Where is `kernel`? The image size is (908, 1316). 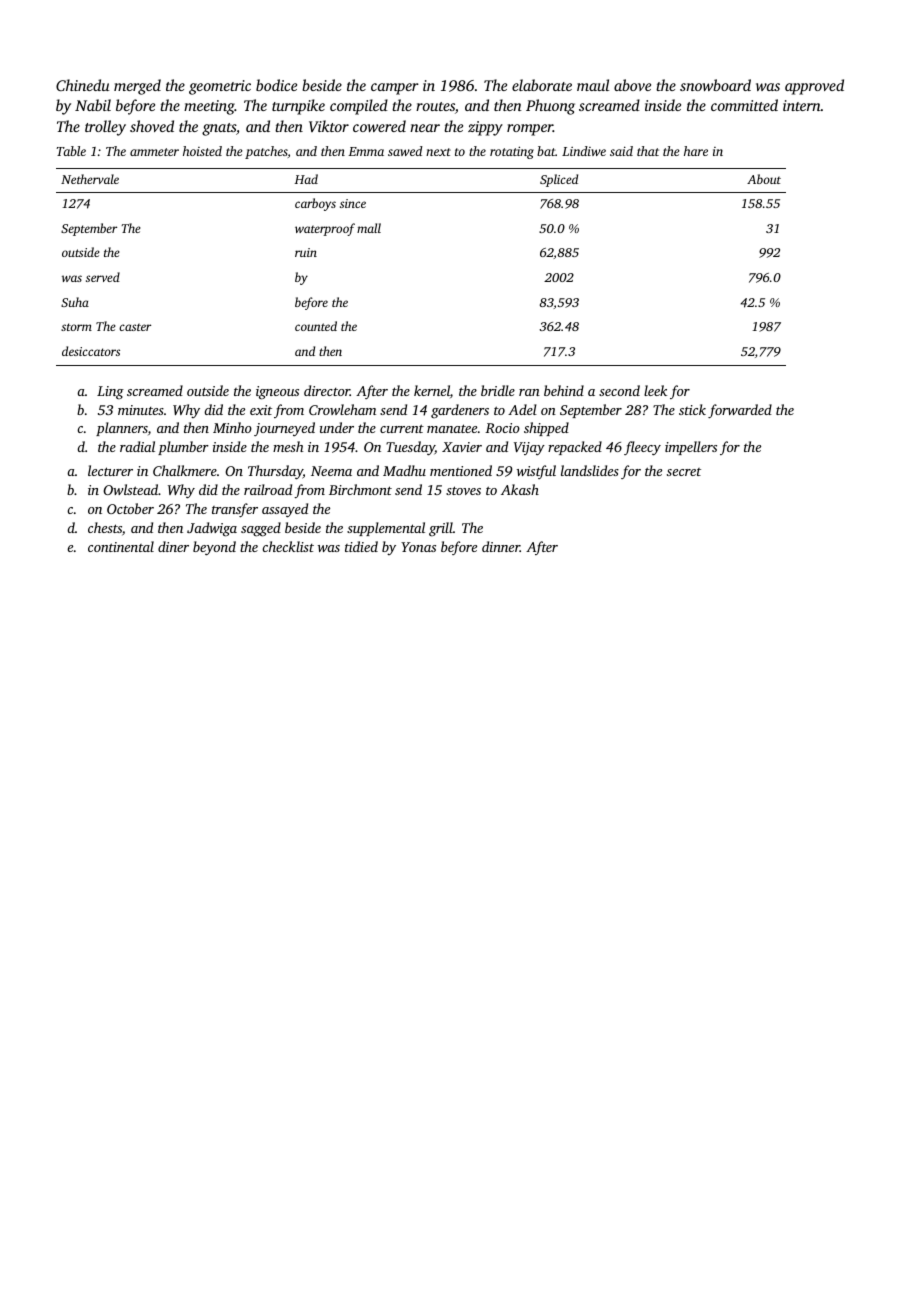
kernel is located at coordinates (432, 390).
